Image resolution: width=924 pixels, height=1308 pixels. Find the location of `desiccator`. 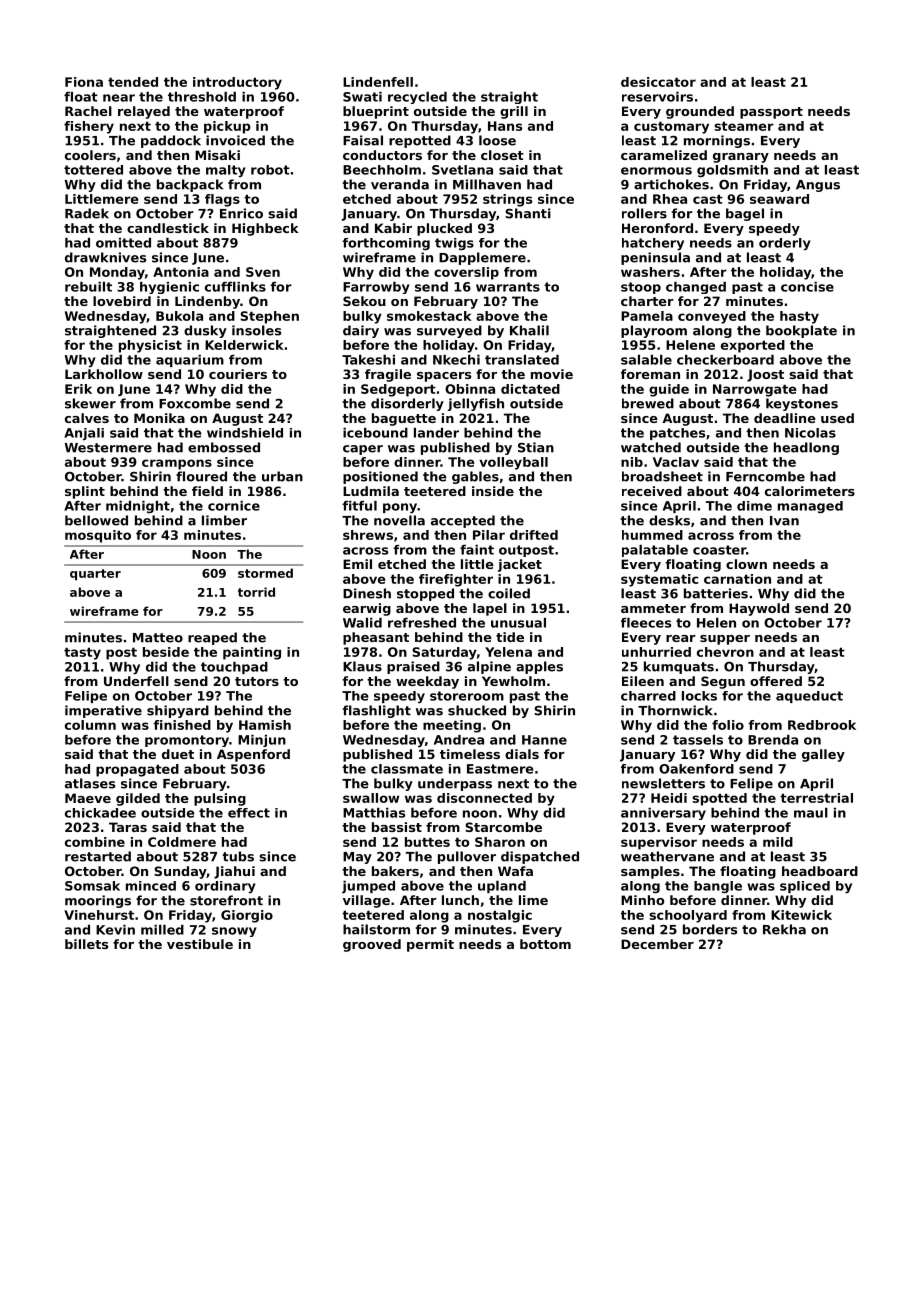

desiccator is located at coordinates (658, 82).
